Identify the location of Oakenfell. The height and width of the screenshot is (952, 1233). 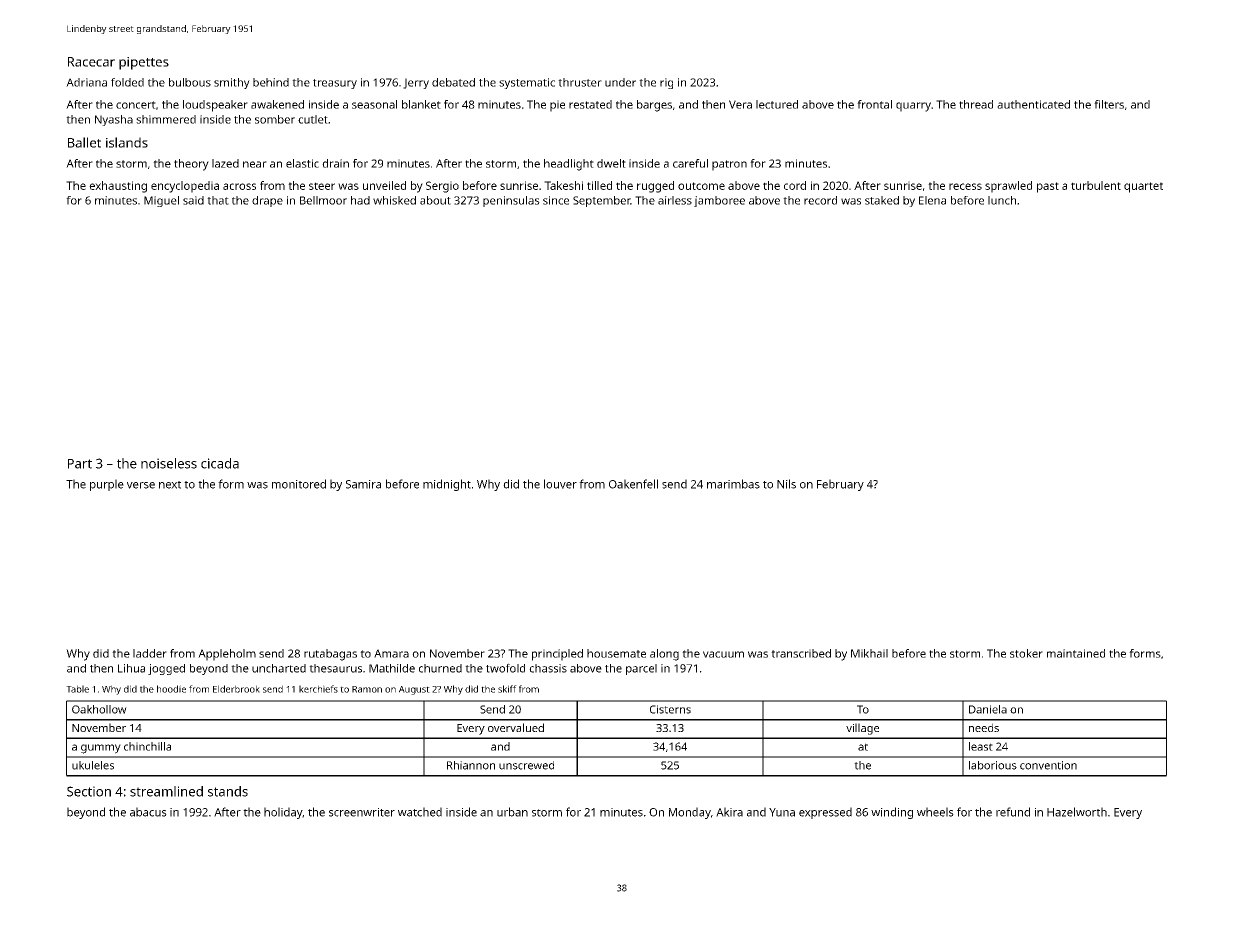
(633, 484).
